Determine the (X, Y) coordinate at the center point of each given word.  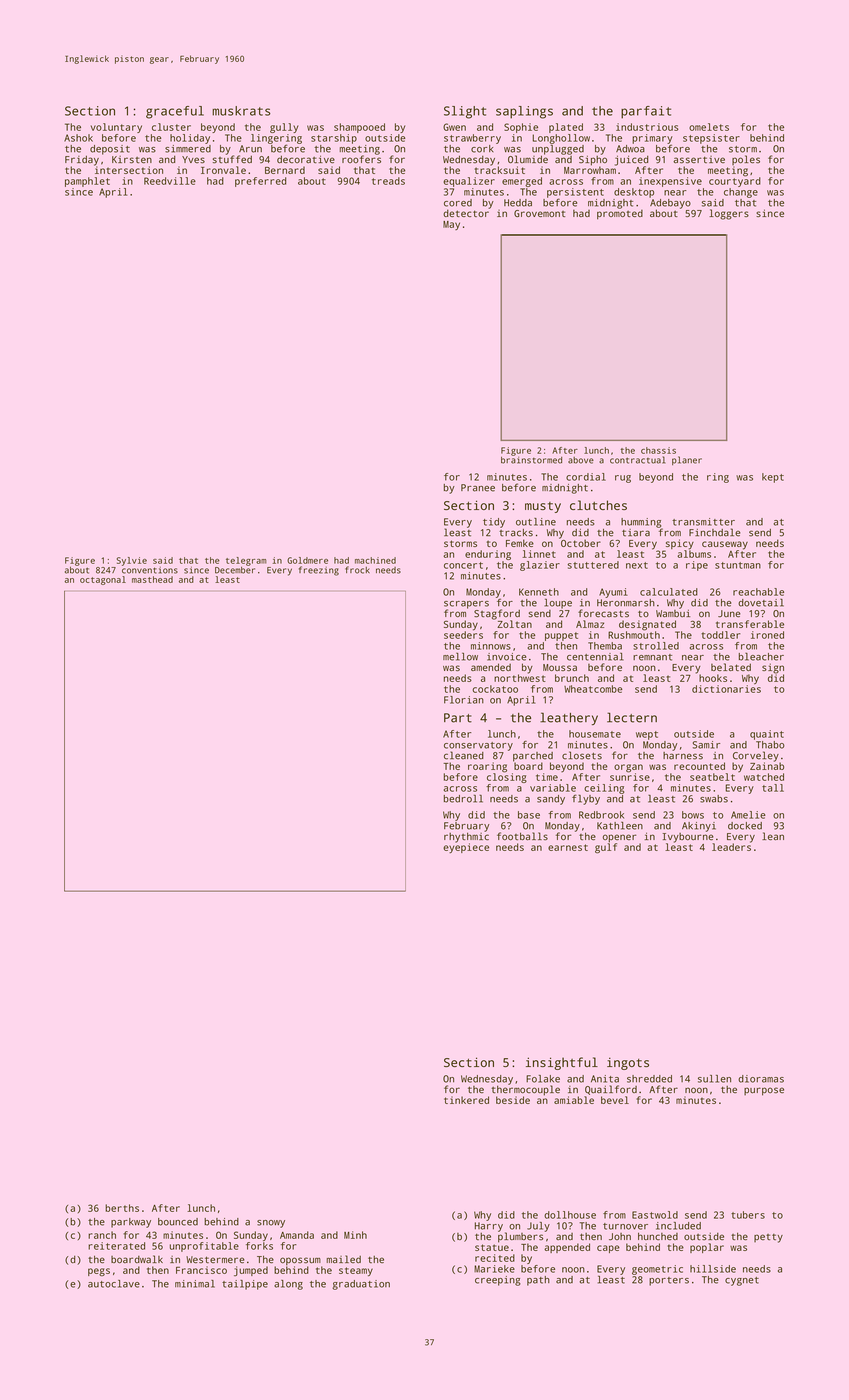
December (235, 570)
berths (122, 1208)
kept (773, 478)
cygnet (742, 1281)
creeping (498, 1281)
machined (375, 560)
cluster (171, 127)
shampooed (359, 128)
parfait (646, 112)
